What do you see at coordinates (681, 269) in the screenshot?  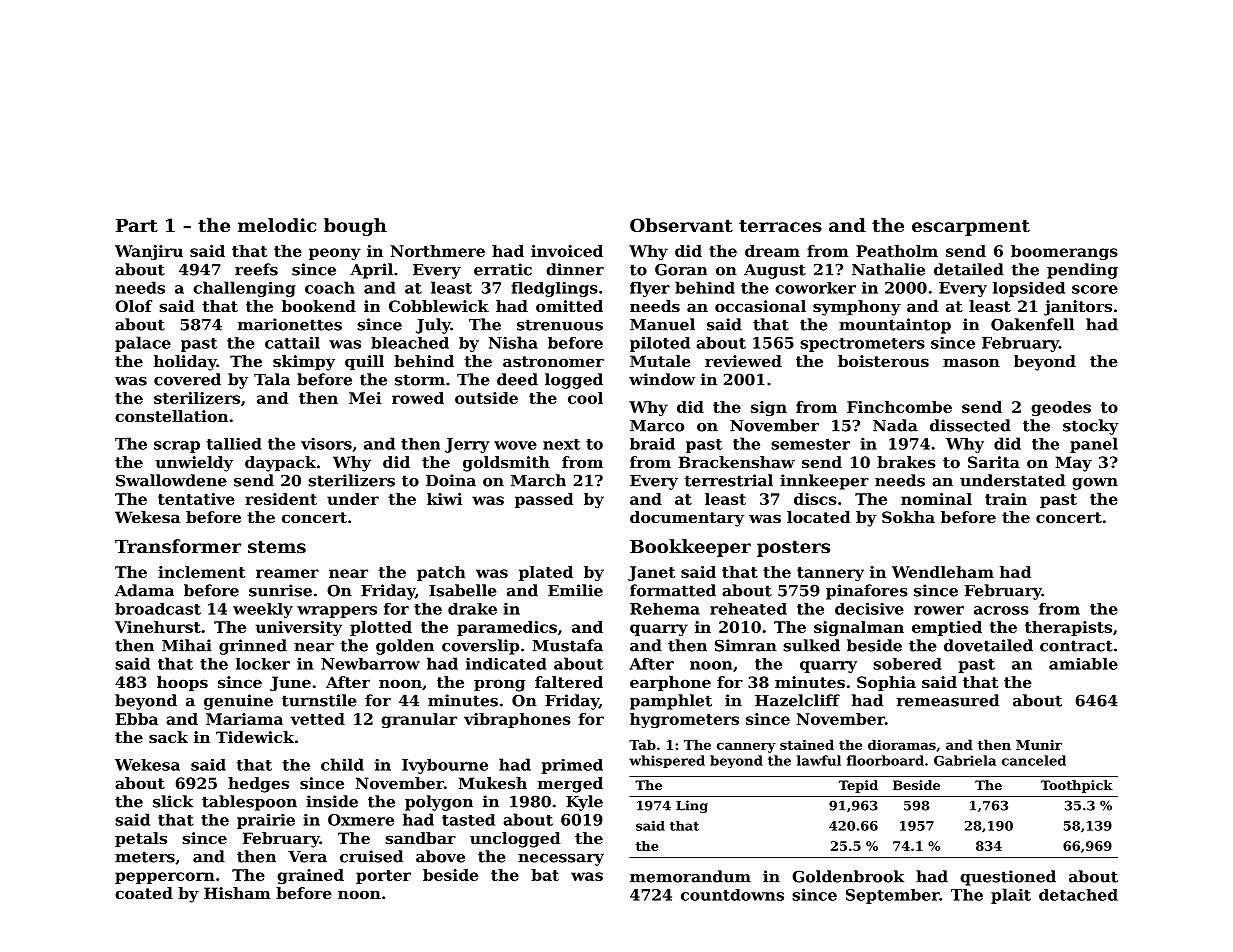 I see `Goran` at bounding box center [681, 269].
